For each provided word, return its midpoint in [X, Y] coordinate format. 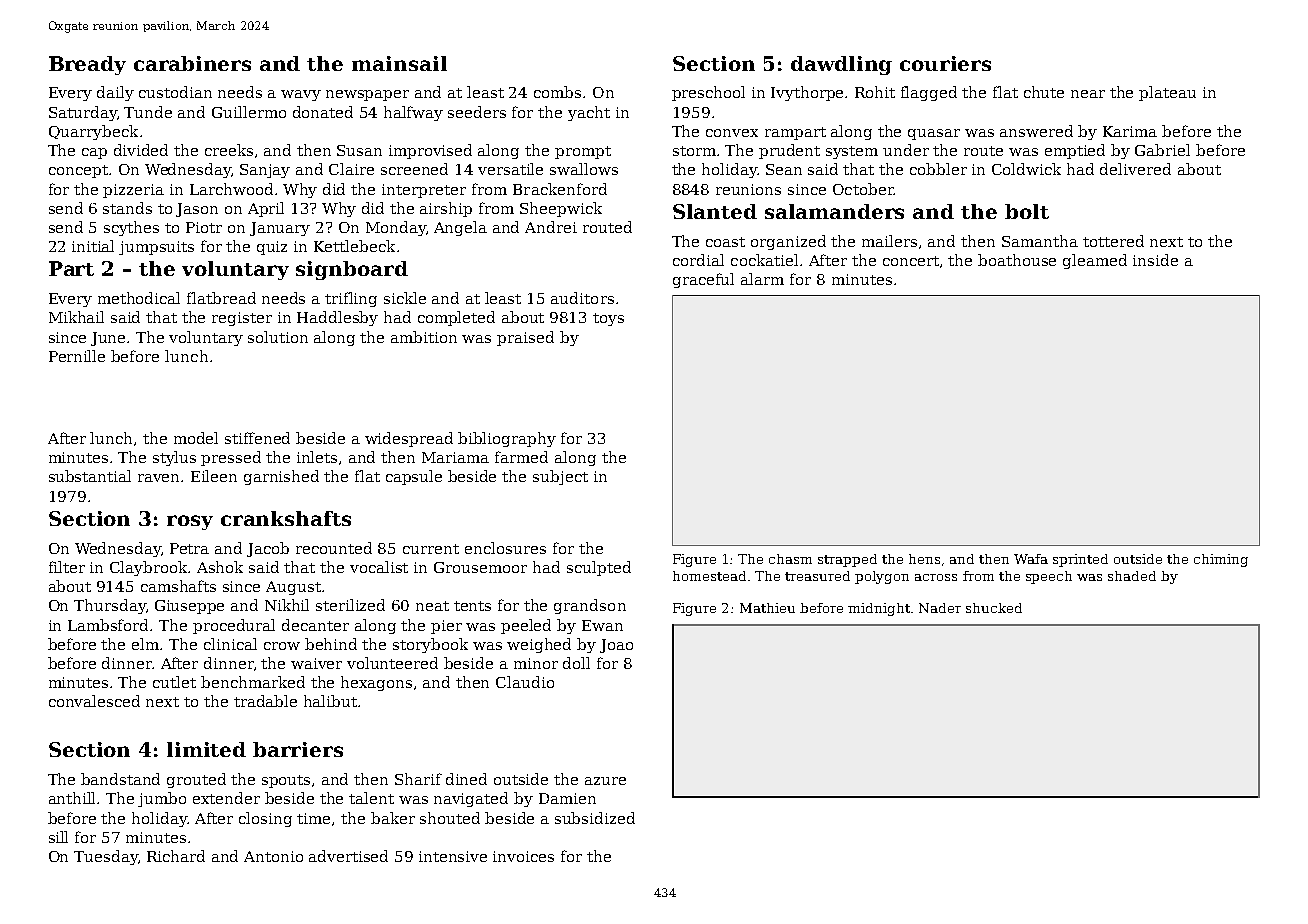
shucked [994, 608]
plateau [1167, 93]
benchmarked [253, 682]
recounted [334, 548]
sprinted [1080, 560]
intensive [453, 856]
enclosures [505, 548]
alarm [762, 279]
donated [323, 112]
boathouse [1017, 260]
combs [557, 92]
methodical [139, 298]
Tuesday [106, 857]
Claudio [525, 682]
